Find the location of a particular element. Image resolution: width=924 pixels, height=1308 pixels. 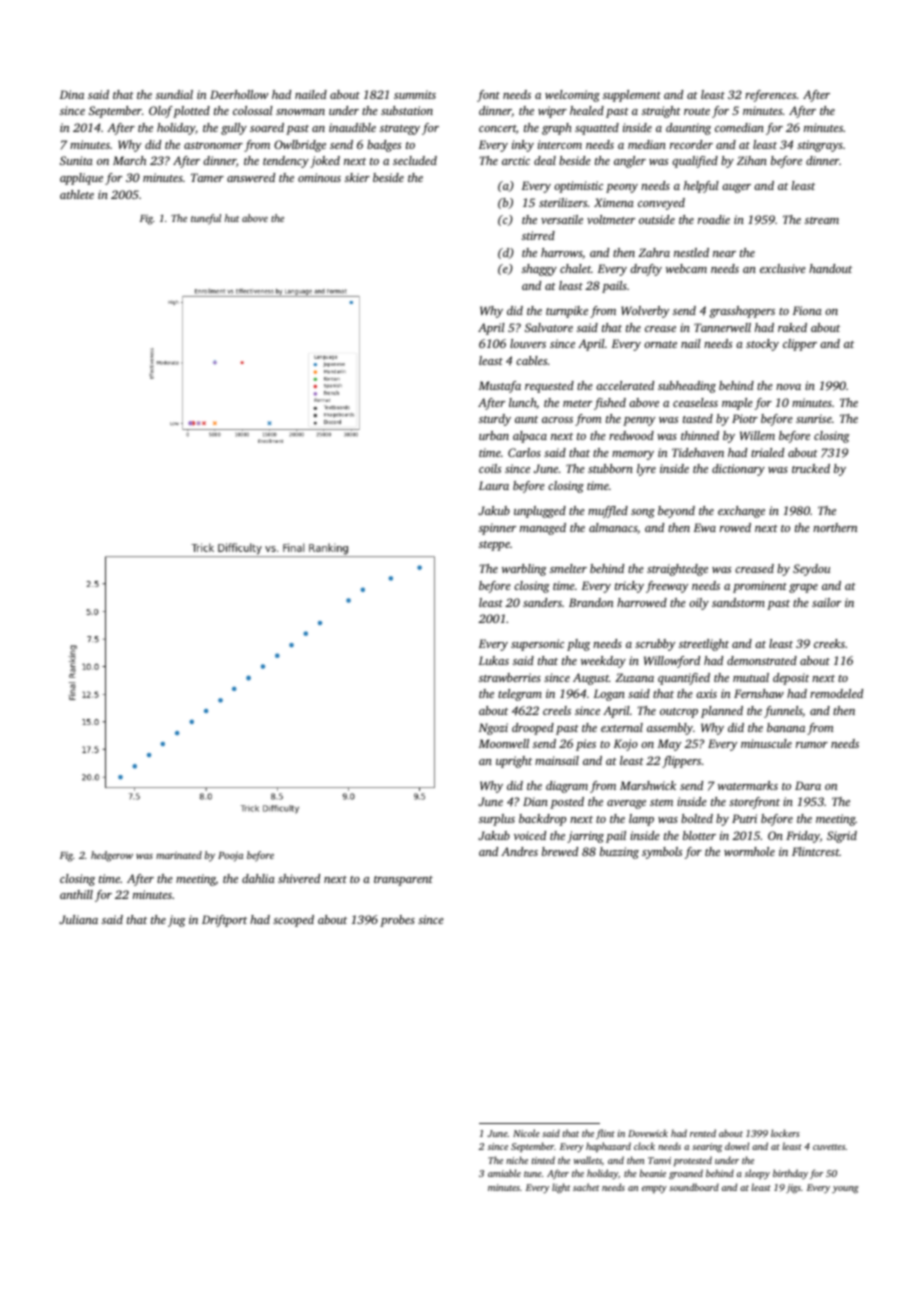

Sunita is located at coordinates (76, 160).
